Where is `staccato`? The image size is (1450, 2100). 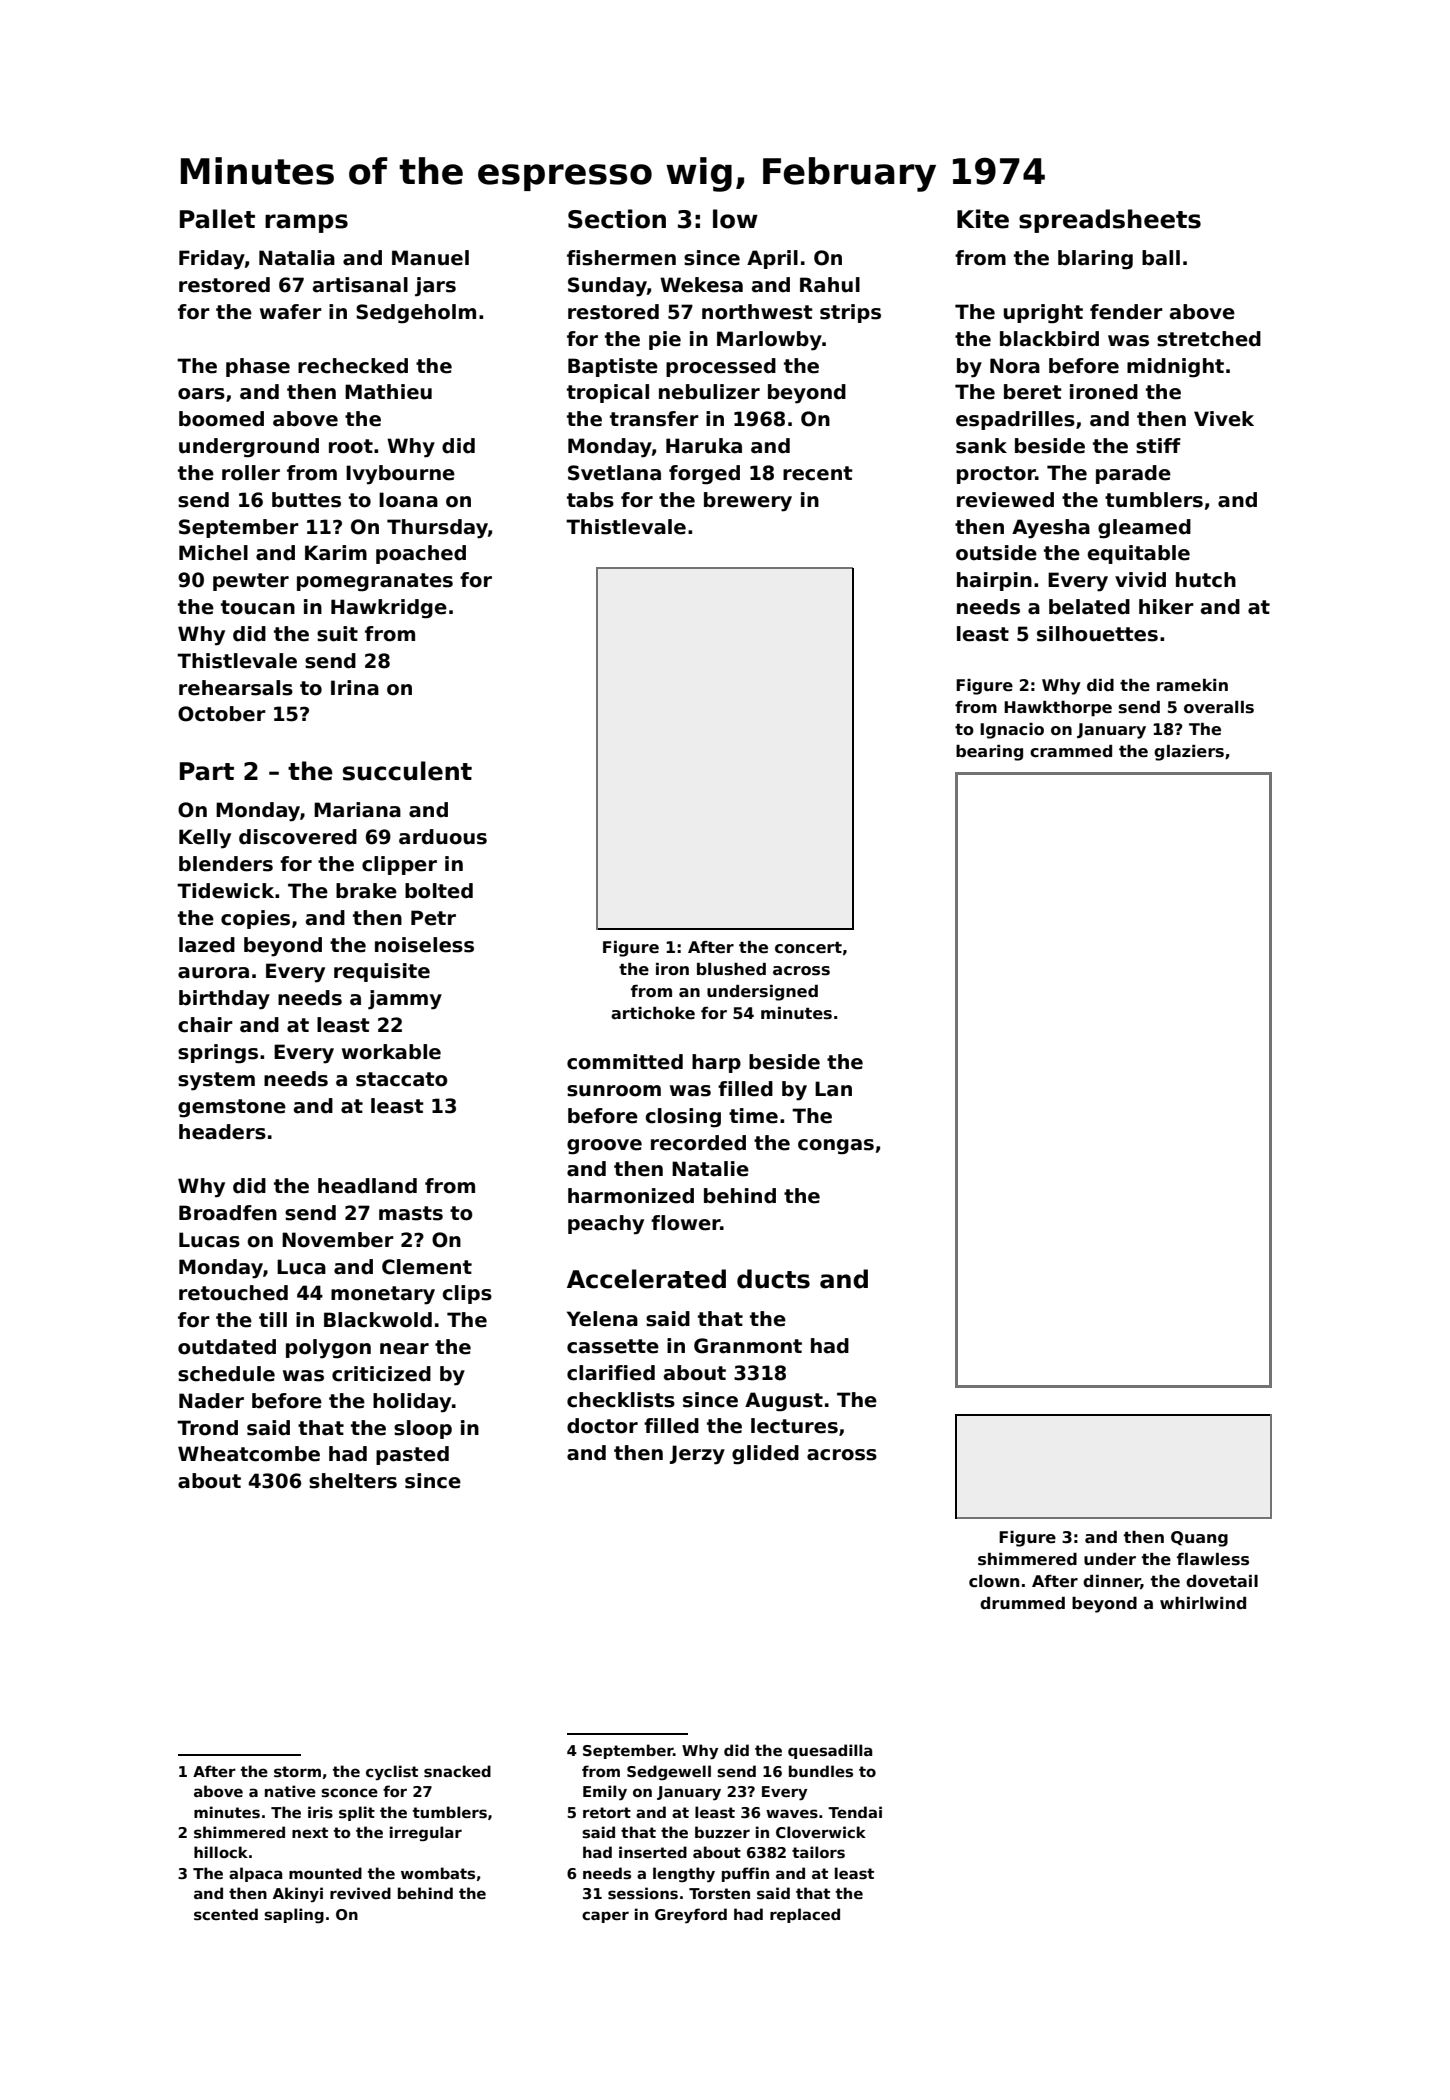
staccato is located at coordinates (402, 1079).
